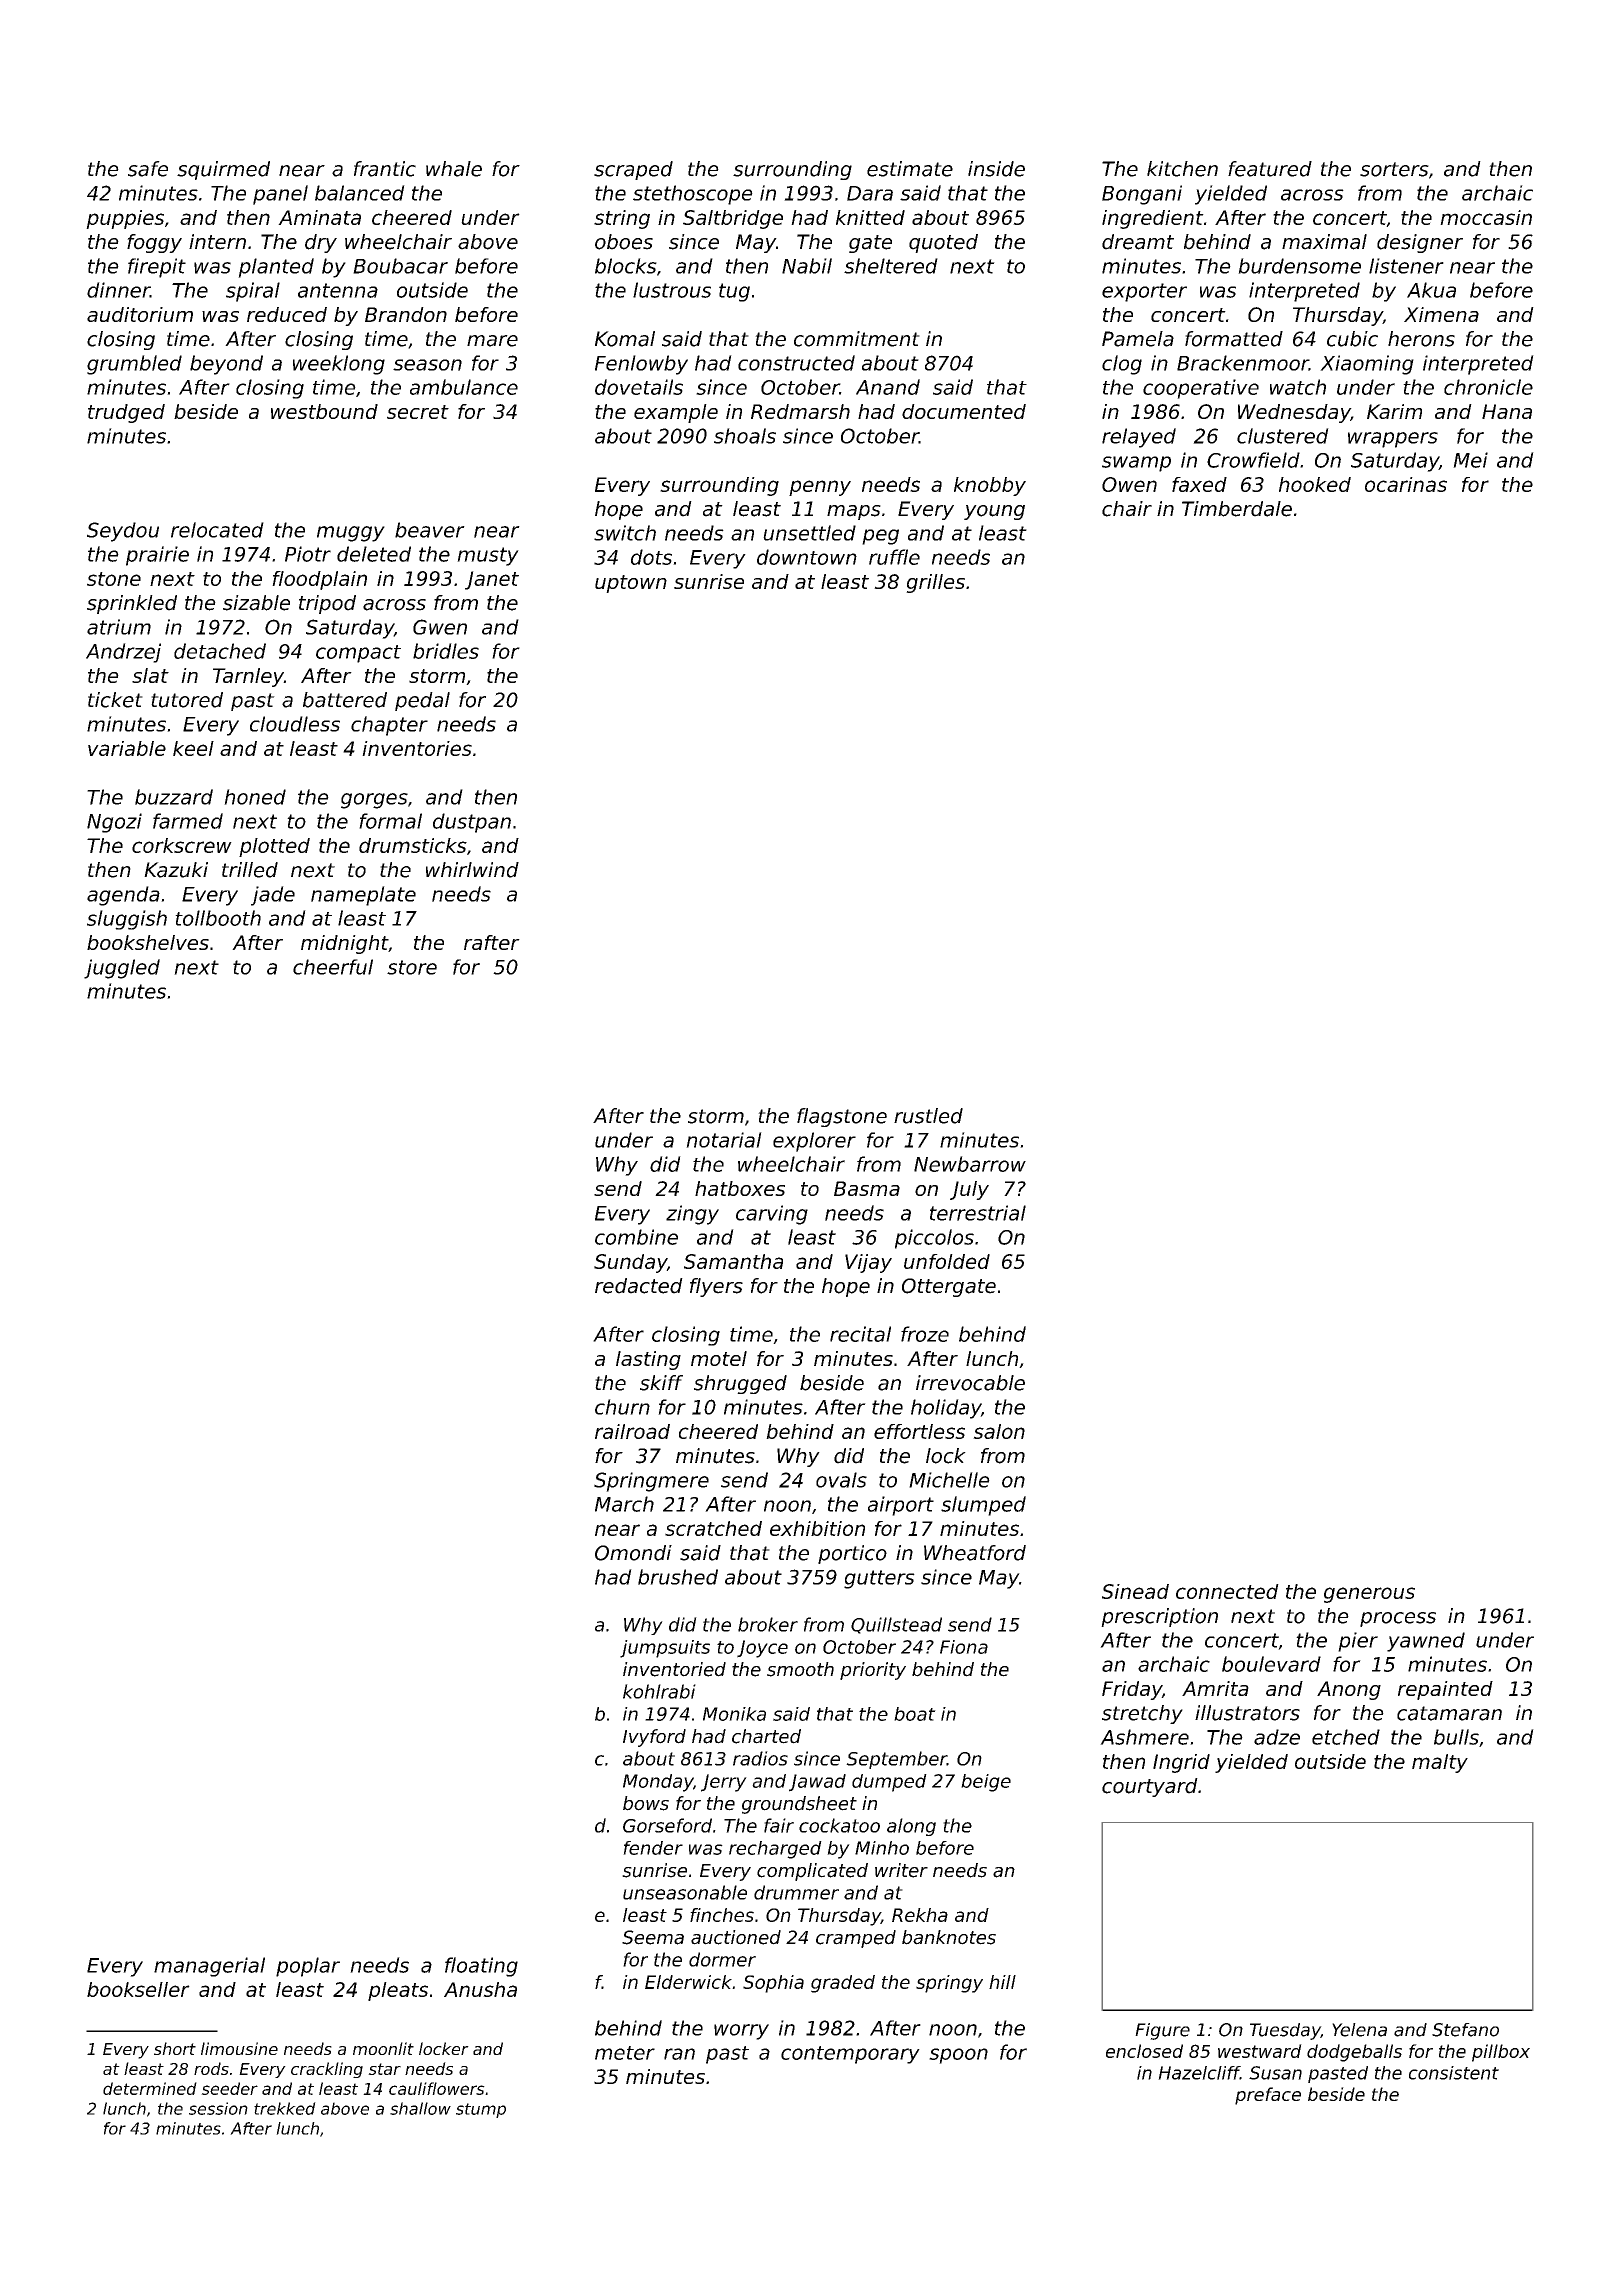  Describe the element at coordinates (639, 1286) in the screenshot. I see `redacted` at that location.
